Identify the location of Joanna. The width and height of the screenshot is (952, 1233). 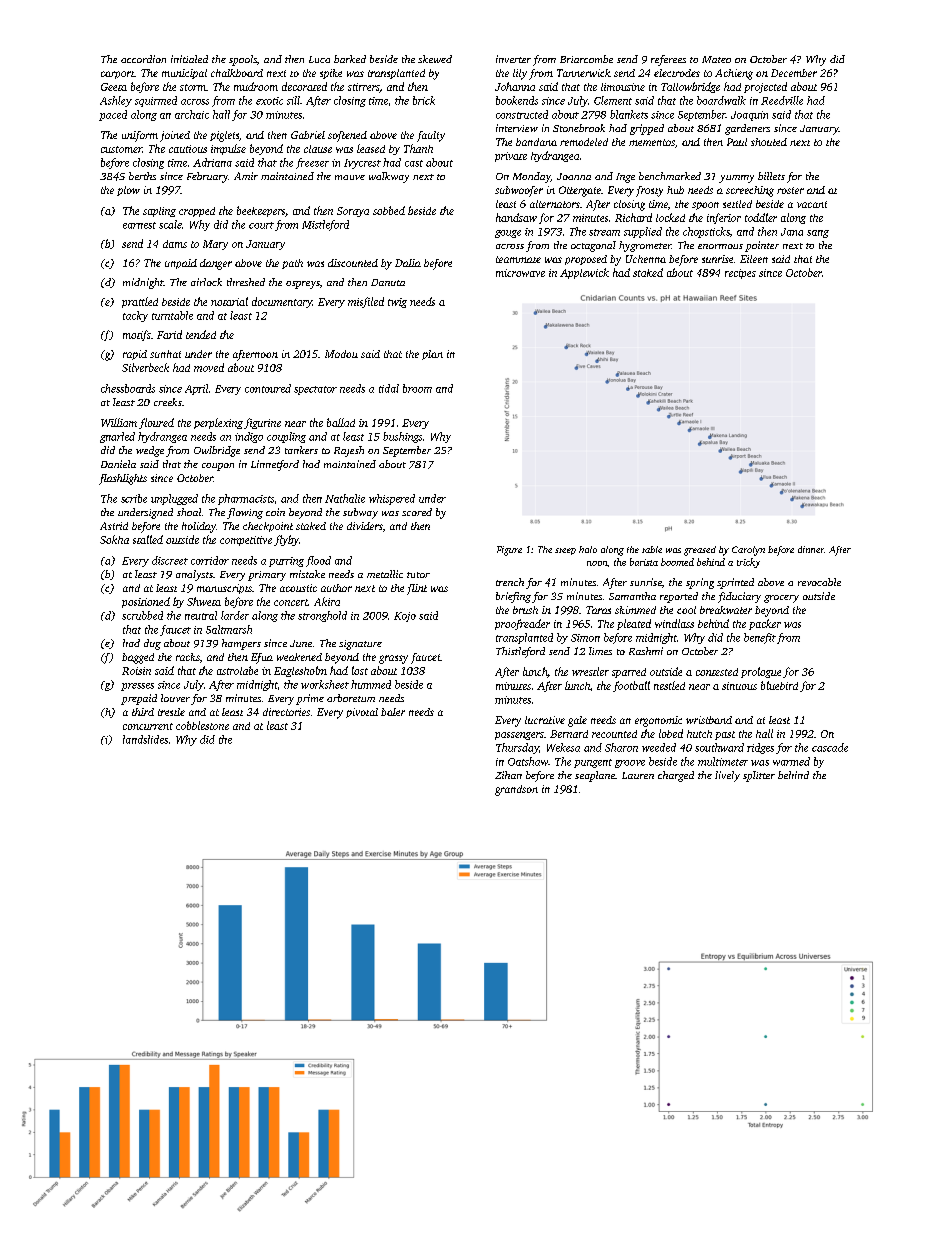
(574, 176).
